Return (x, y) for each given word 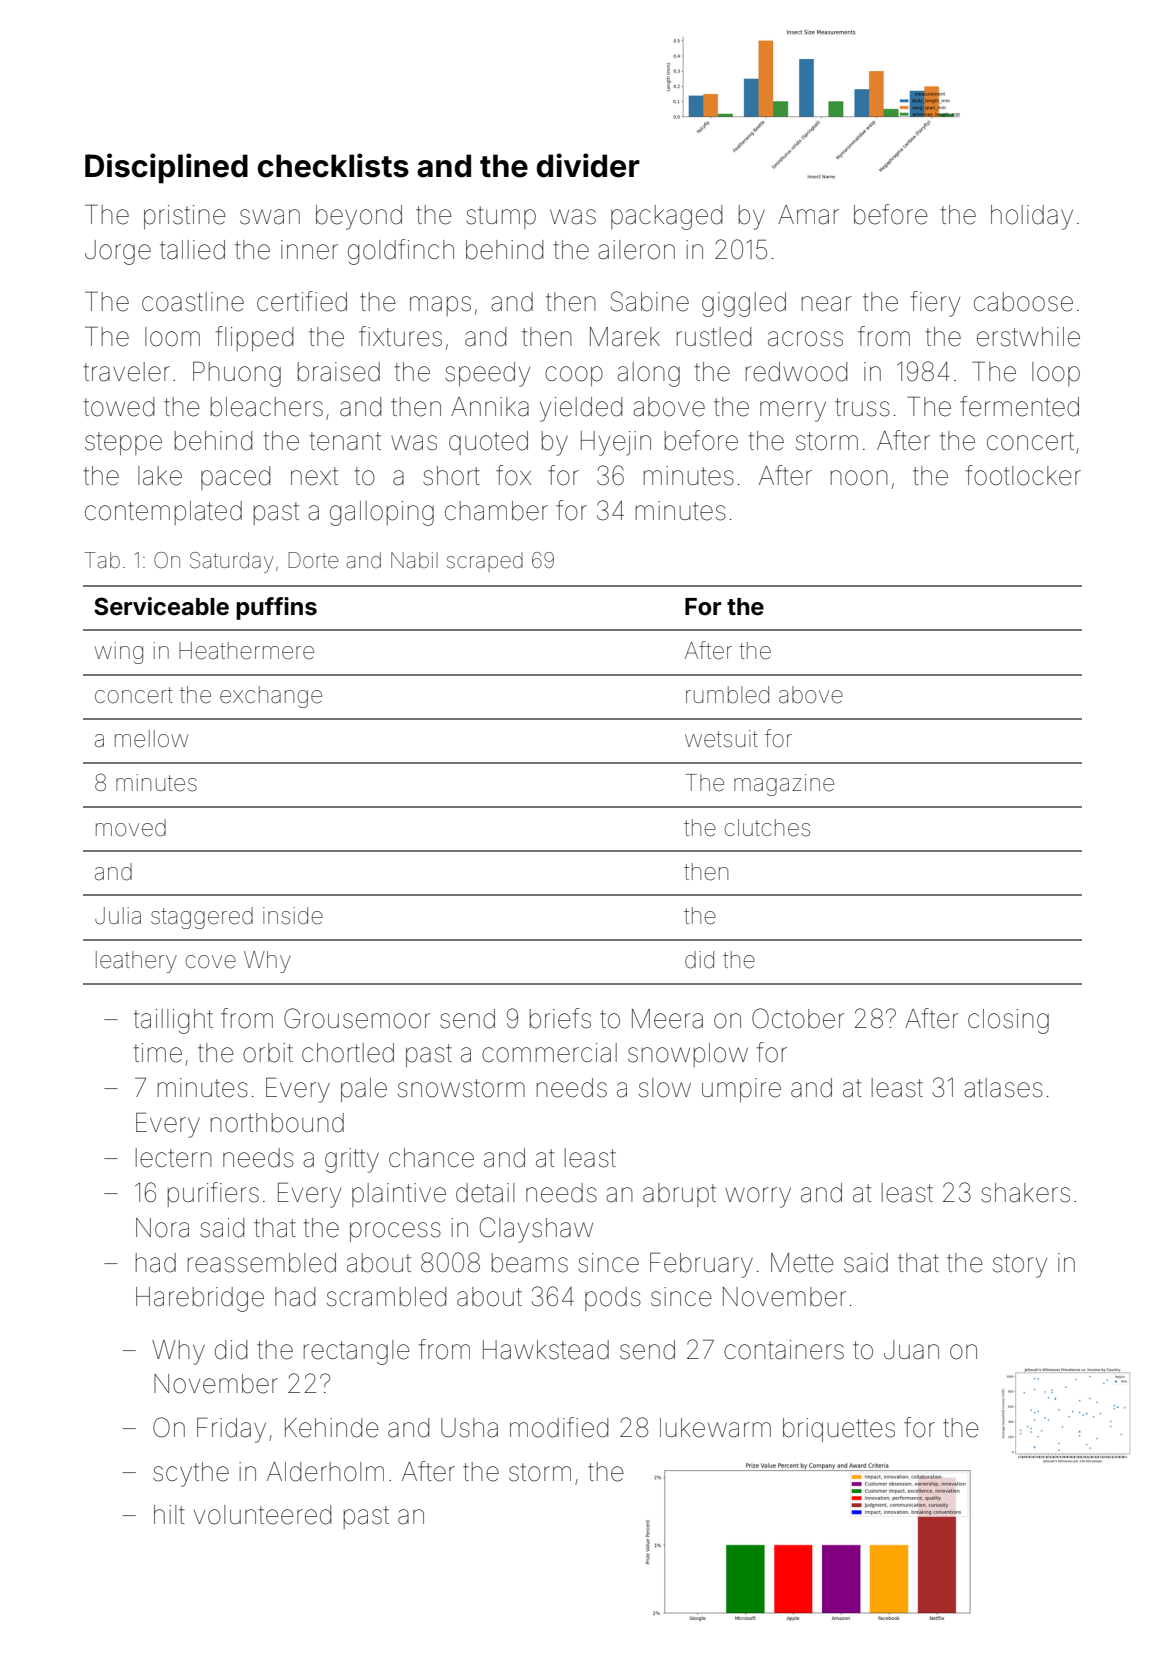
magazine (784, 785)
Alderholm (325, 1472)
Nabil (414, 560)
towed (119, 407)
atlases (1003, 1088)
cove (210, 962)
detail (485, 1193)
